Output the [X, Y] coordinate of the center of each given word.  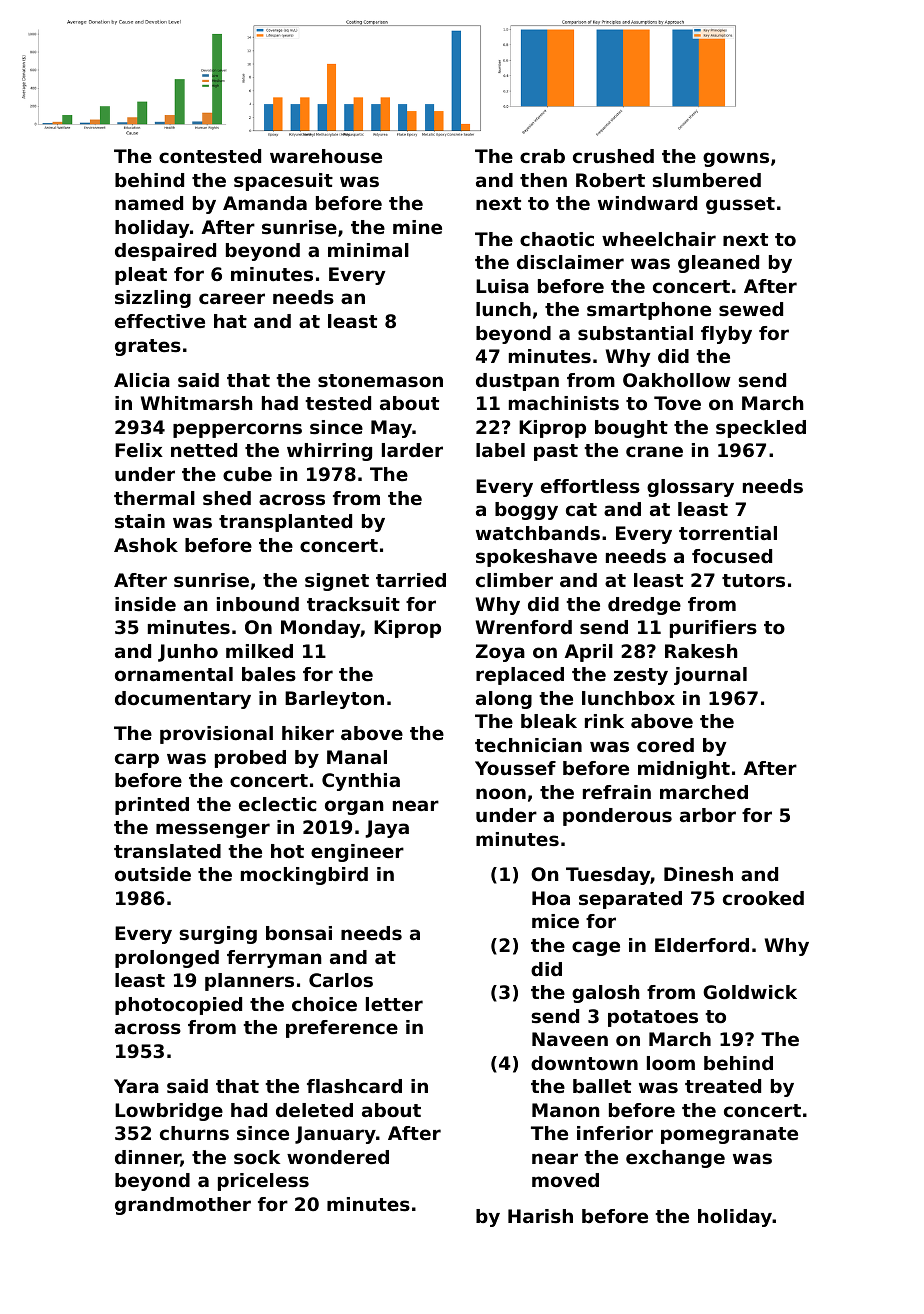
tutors [753, 581]
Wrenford [524, 627]
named [149, 203]
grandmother [183, 1206]
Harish [540, 1216]
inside [145, 604]
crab [542, 156]
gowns [736, 159]
